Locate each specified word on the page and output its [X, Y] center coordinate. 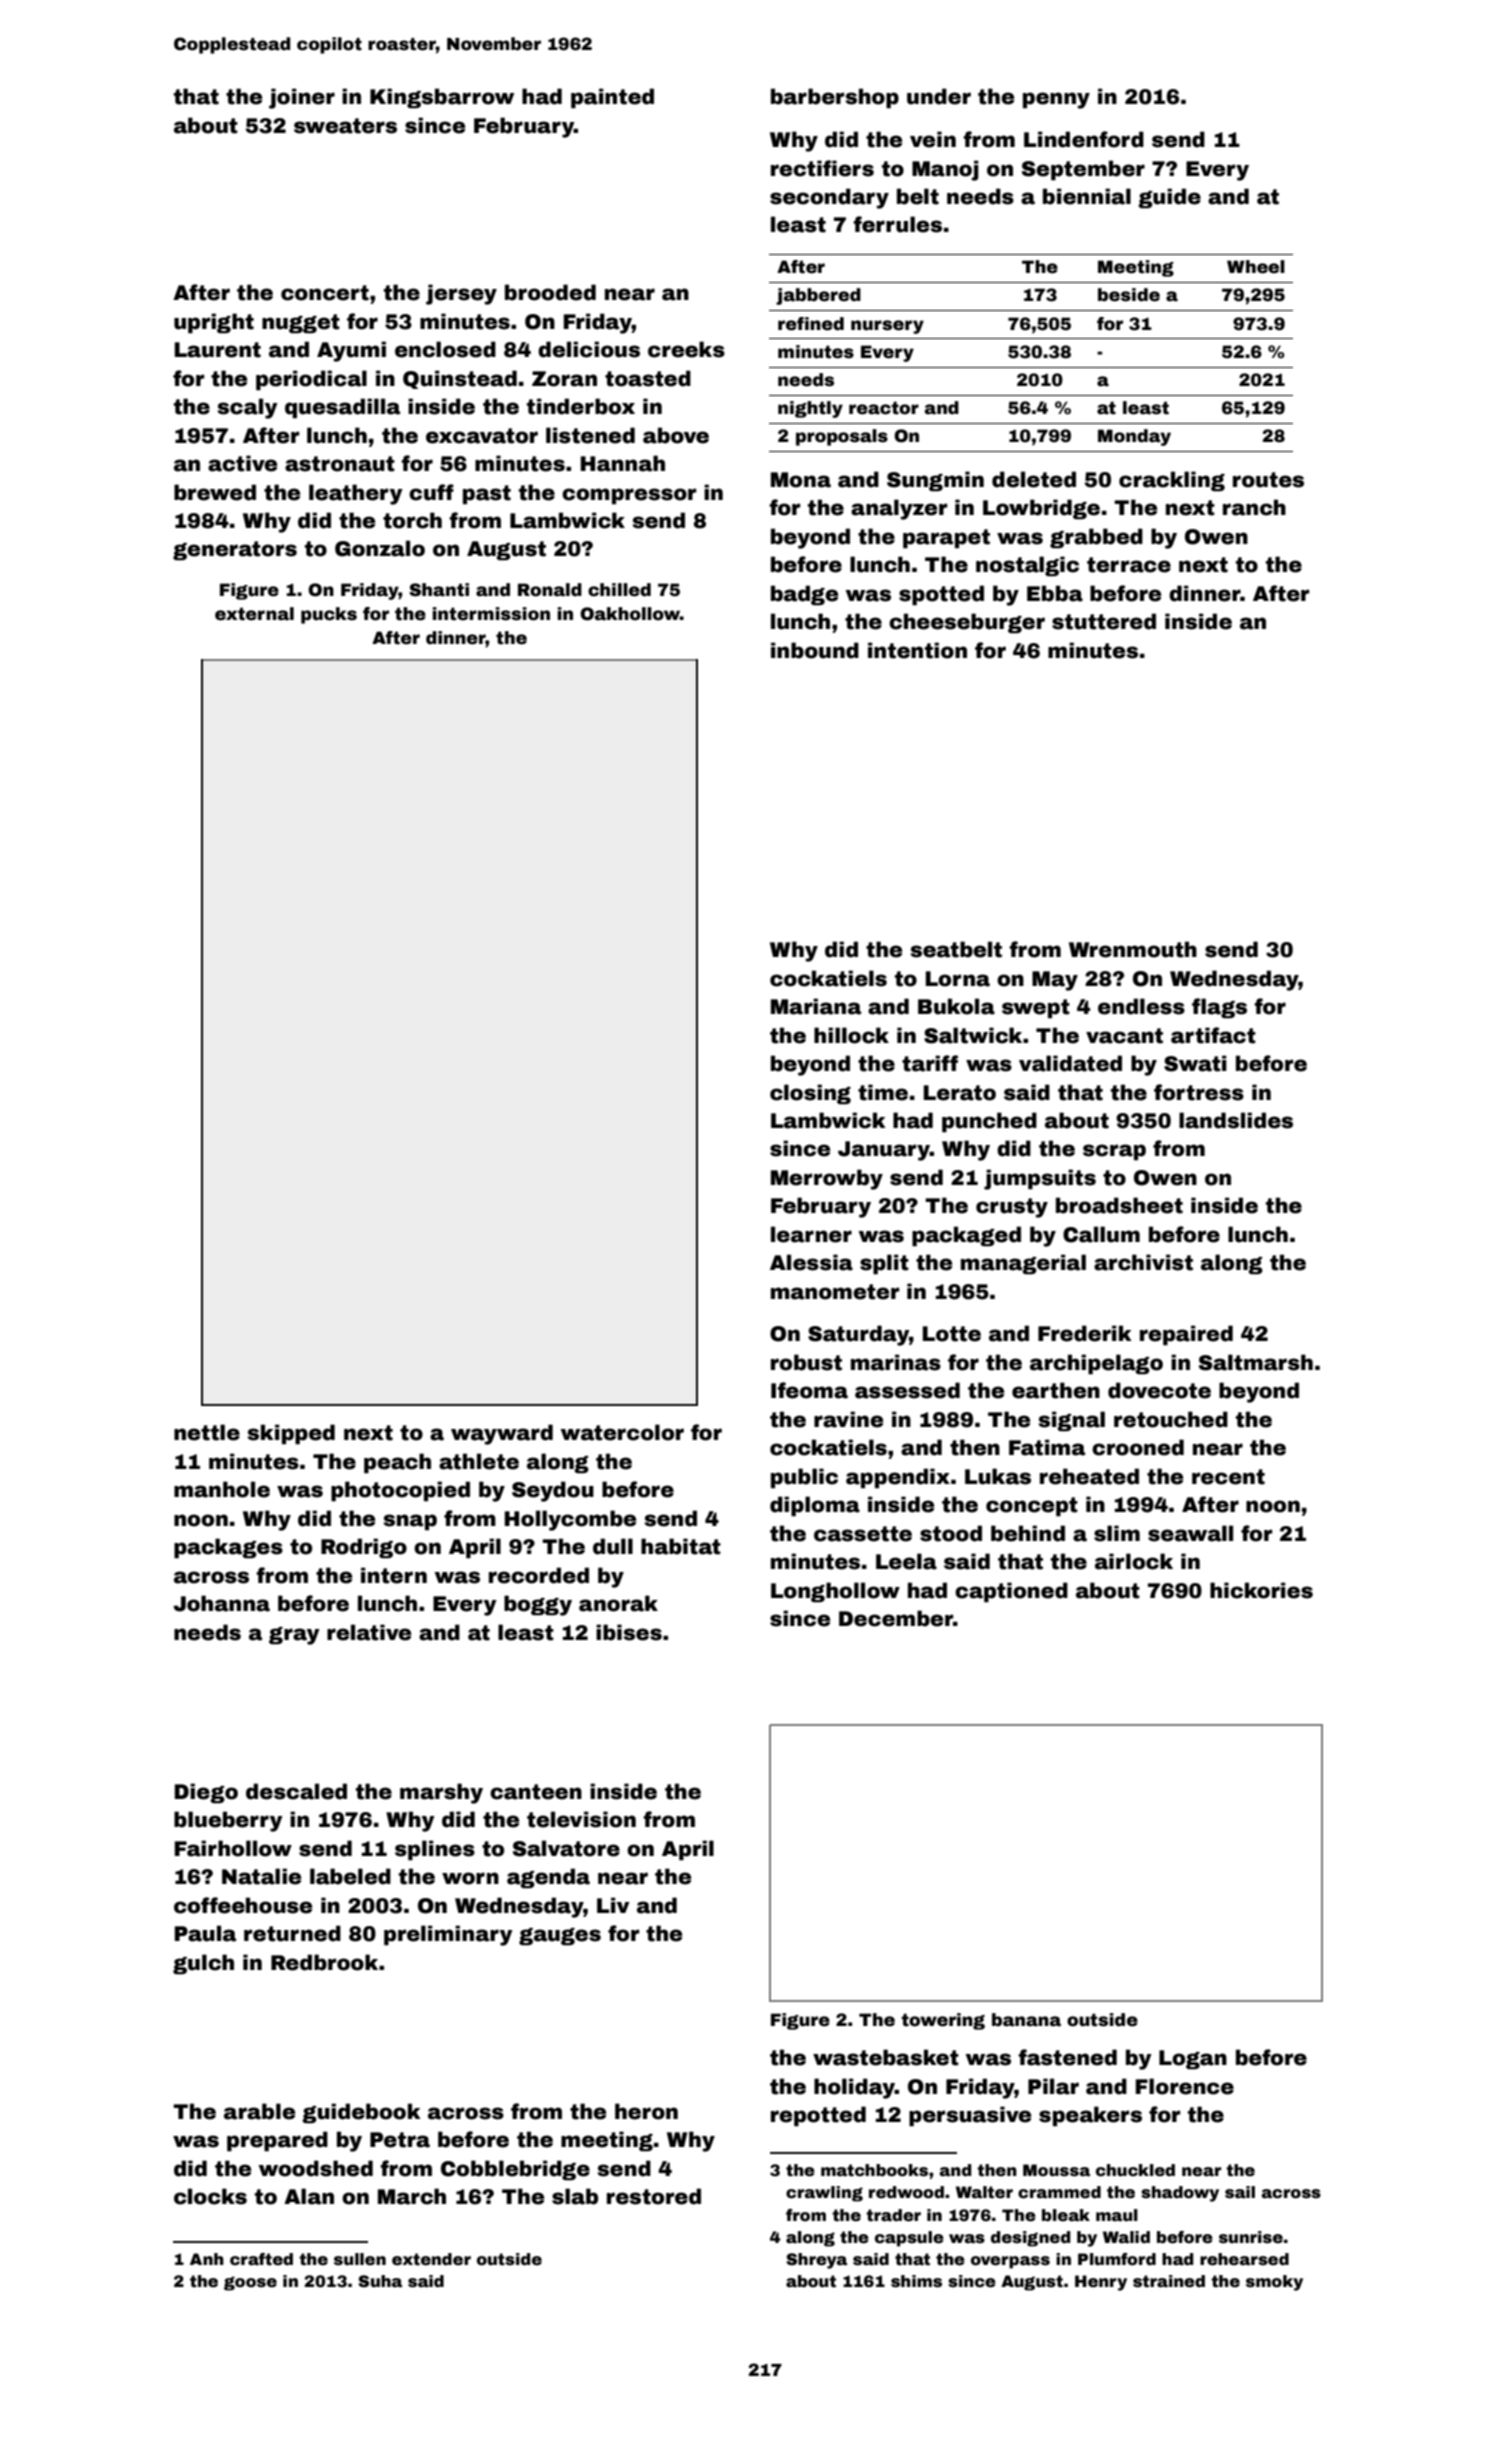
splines [435, 1850]
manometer [835, 1292]
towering [943, 2021]
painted [612, 98]
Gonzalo [380, 548]
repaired [1186, 1335]
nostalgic [1027, 566]
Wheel [1256, 267]
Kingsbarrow [442, 98]
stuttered [1104, 621]
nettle [207, 1432]
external [254, 614]
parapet [946, 539]
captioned [1011, 1592]
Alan [309, 2196]
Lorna [958, 979]
